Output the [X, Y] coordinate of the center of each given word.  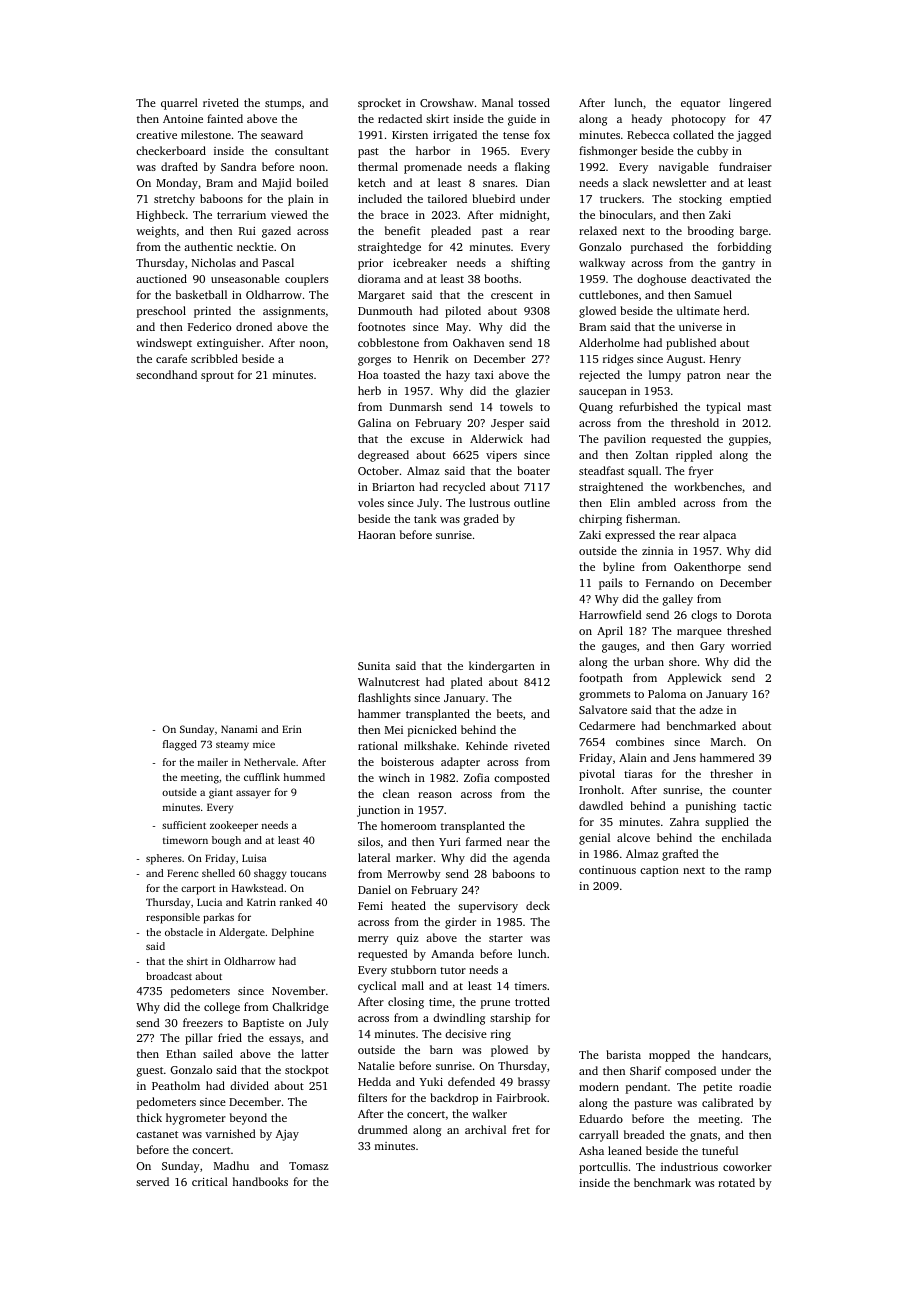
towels [516, 406]
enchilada [746, 837]
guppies [748, 440]
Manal [497, 102]
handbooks [260, 1181]
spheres [164, 859]
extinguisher [229, 344]
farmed [484, 841]
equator [700, 105]
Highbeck [161, 216]
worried [751, 645]
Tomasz [309, 1166]
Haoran [377, 535]
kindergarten [502, 667]
